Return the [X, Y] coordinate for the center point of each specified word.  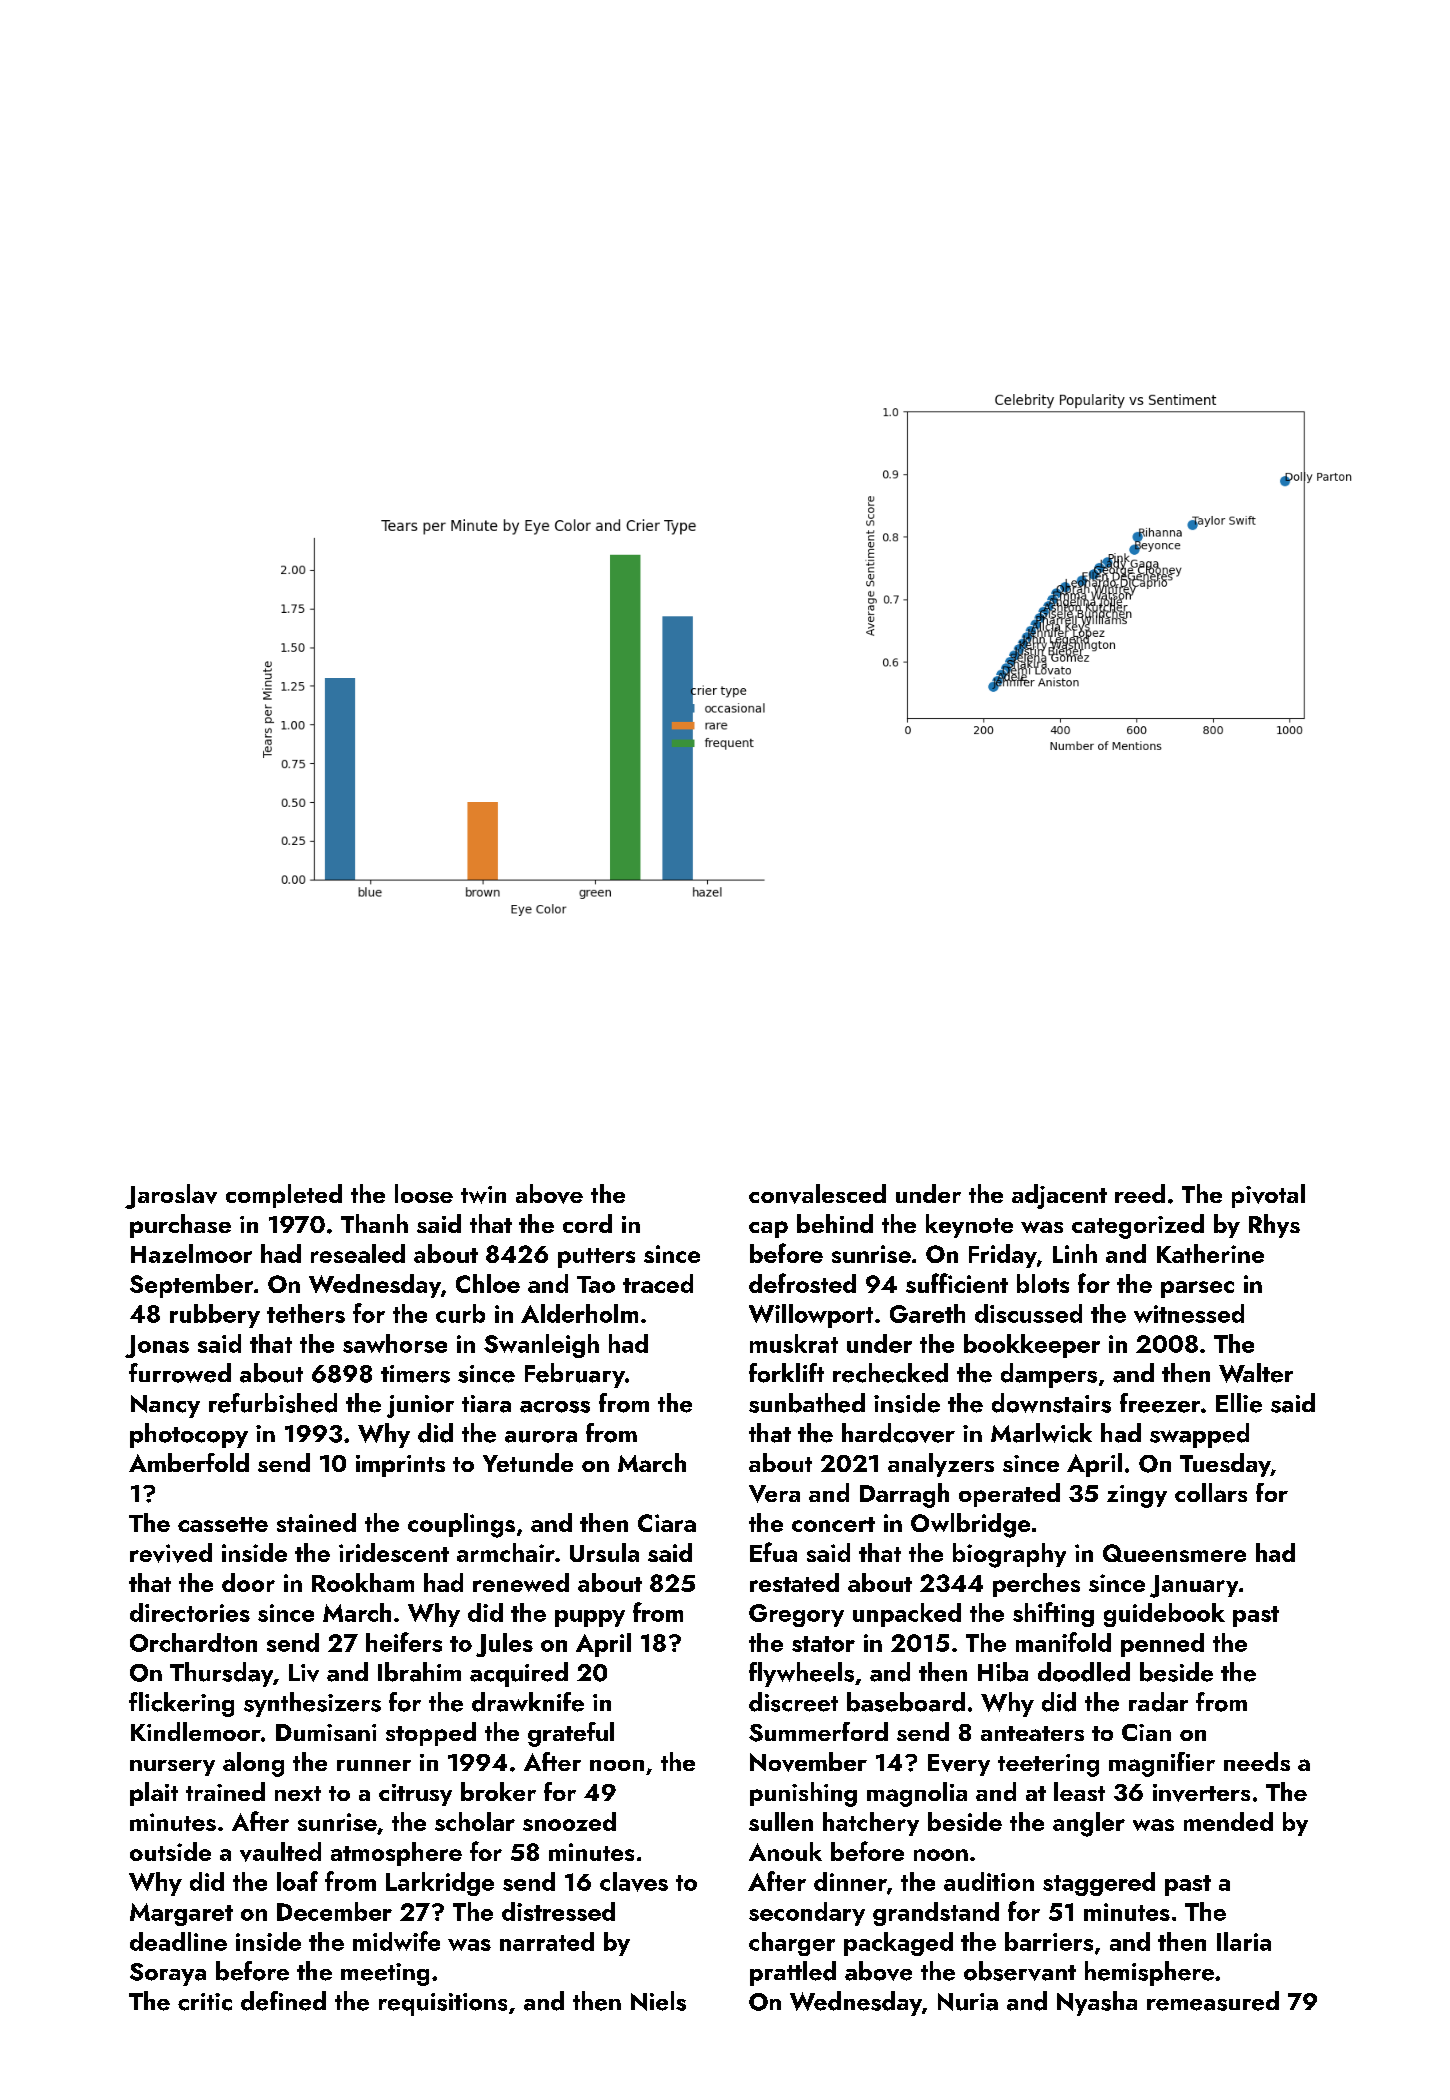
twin [483, 1195]
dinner [850, 1881]
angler [1089, 1824]
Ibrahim [419, 1672]
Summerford [818, 1732]
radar [1158, 1702]
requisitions [443, 2004]
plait [154, 1794]
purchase [180, 1226]
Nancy [165, 1406]
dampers [1049, 1375]
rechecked [890, 1373]
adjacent [1059, 1196]
